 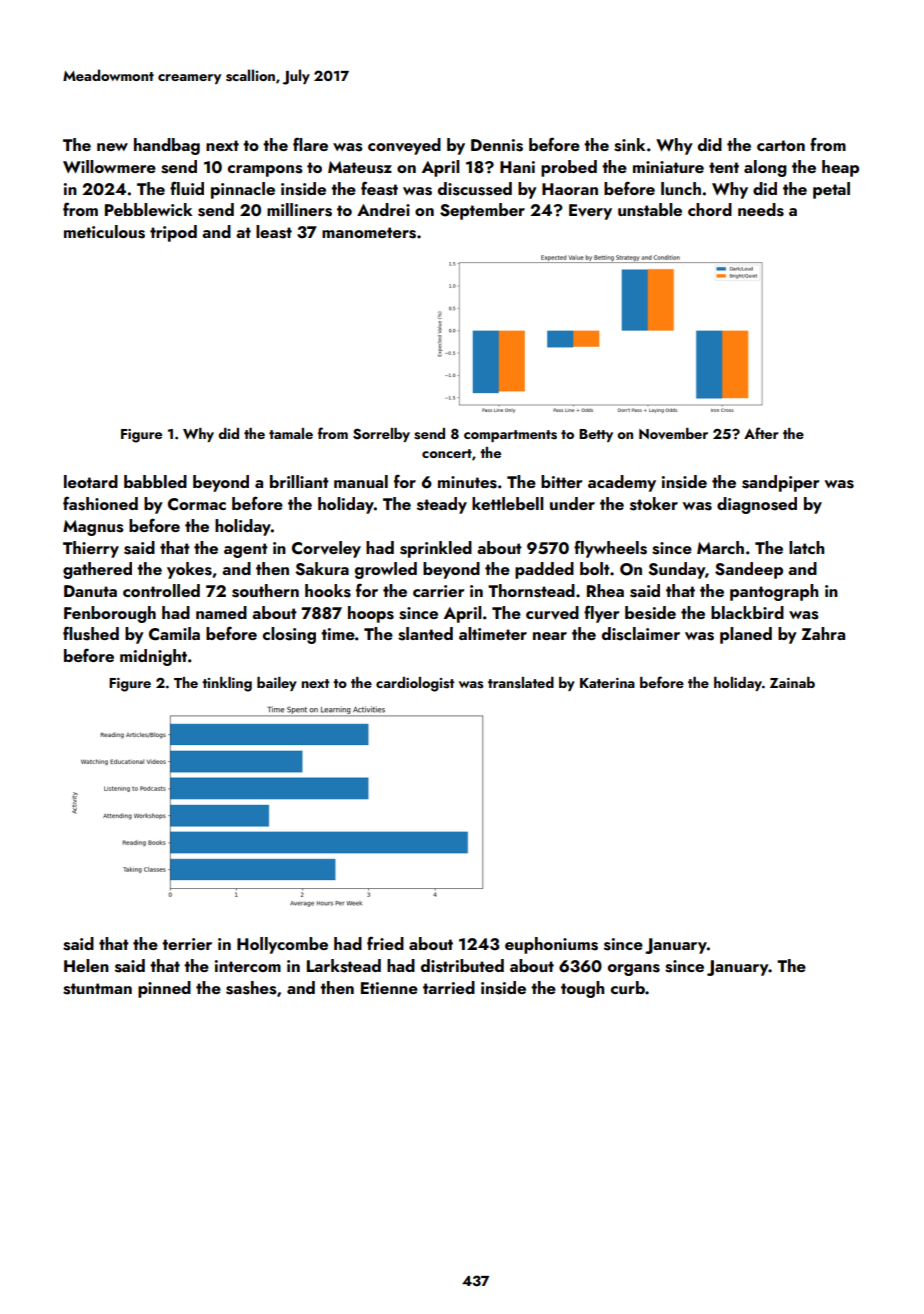 What do you see at coordinates (781, 145) in the image?
I see `carton` at bounding box center [781, 145].
